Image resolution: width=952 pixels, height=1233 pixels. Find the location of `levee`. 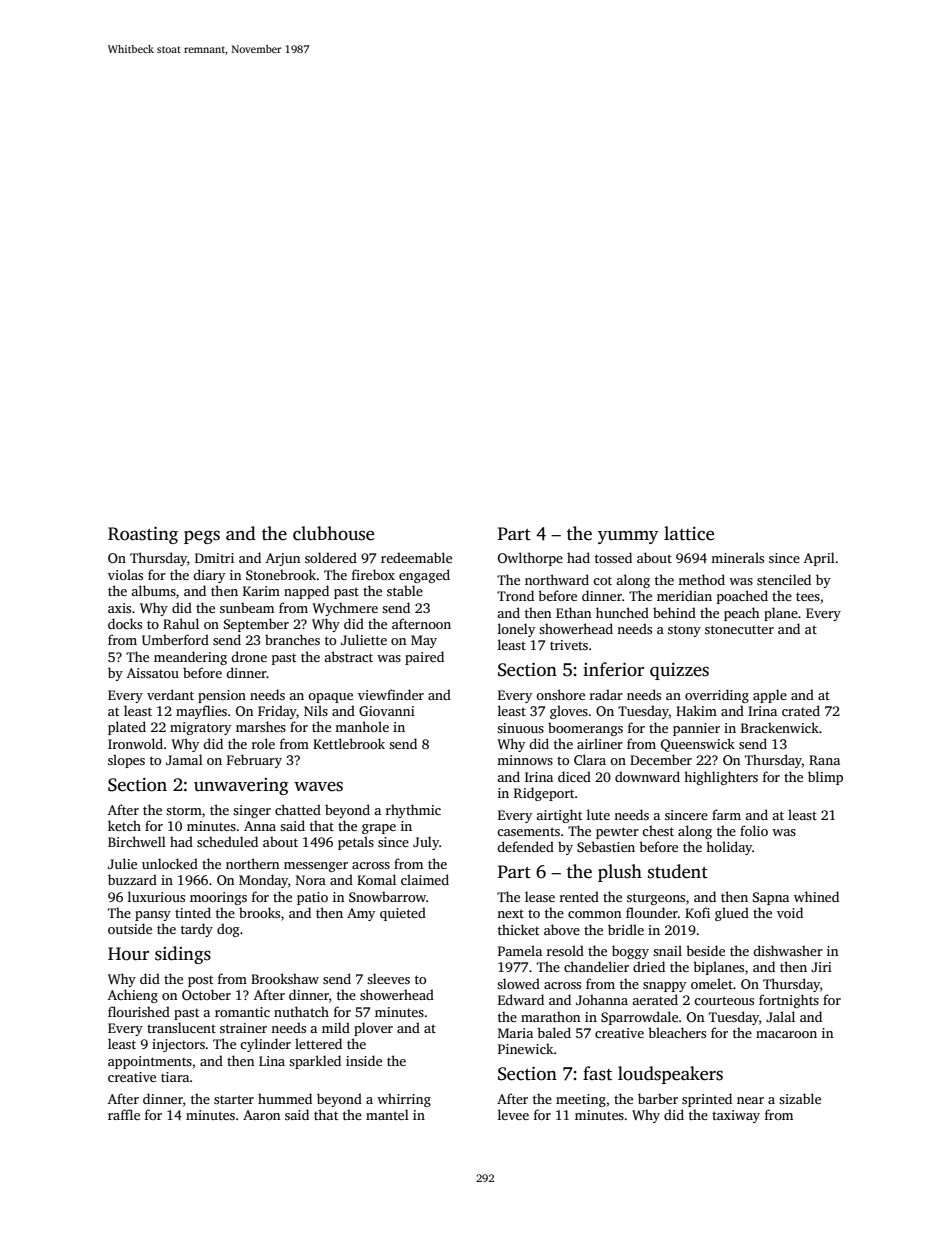

levee is located at coordinates (513, 1114).
